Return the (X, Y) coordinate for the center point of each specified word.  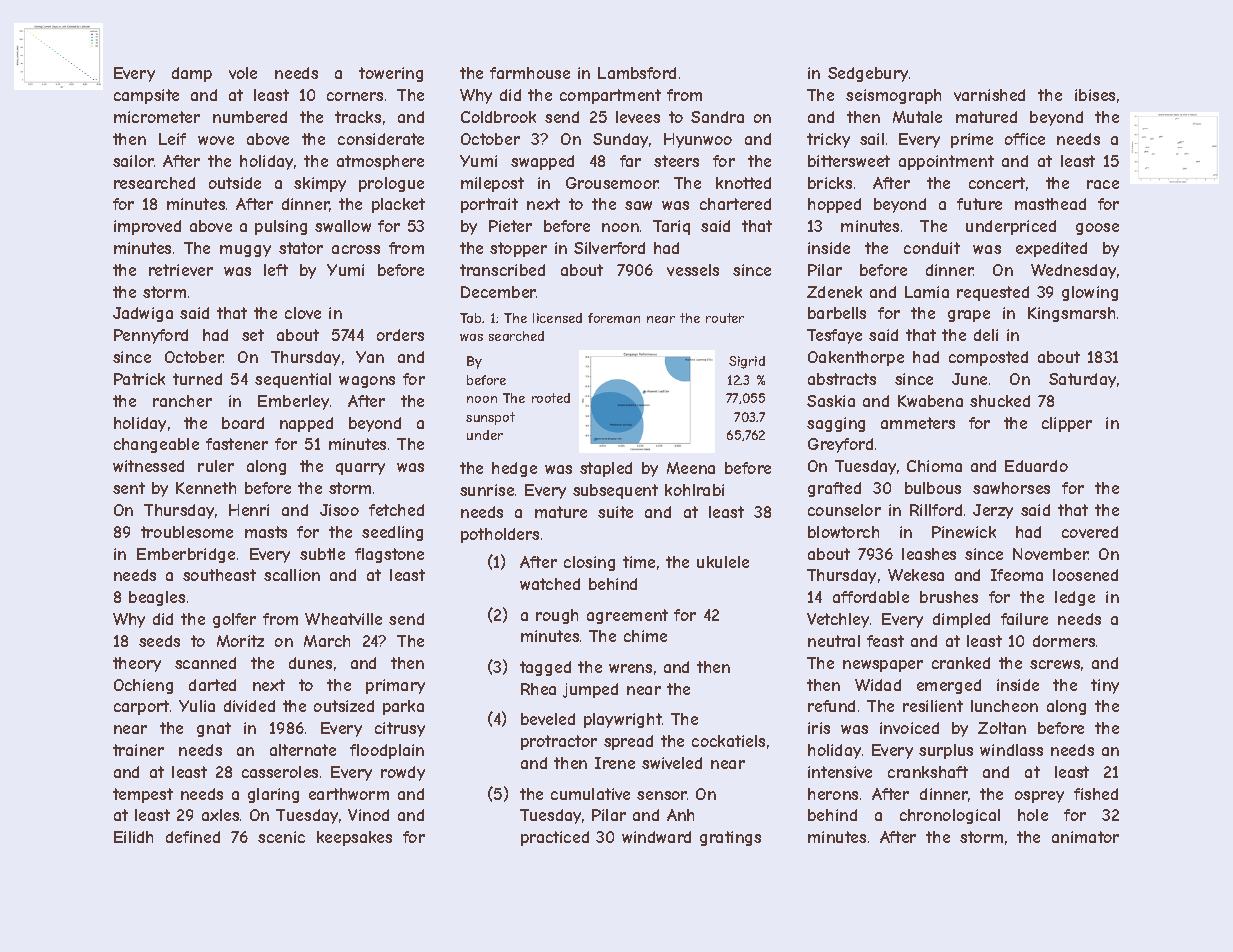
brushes (949, 597)
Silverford (609, 248)
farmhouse (530, 73)
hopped (834, 205)
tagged (545, 668)
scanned (205, 663)
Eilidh (133, 837)
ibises (1095, 95)
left (276, 270)
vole (243, 73)
